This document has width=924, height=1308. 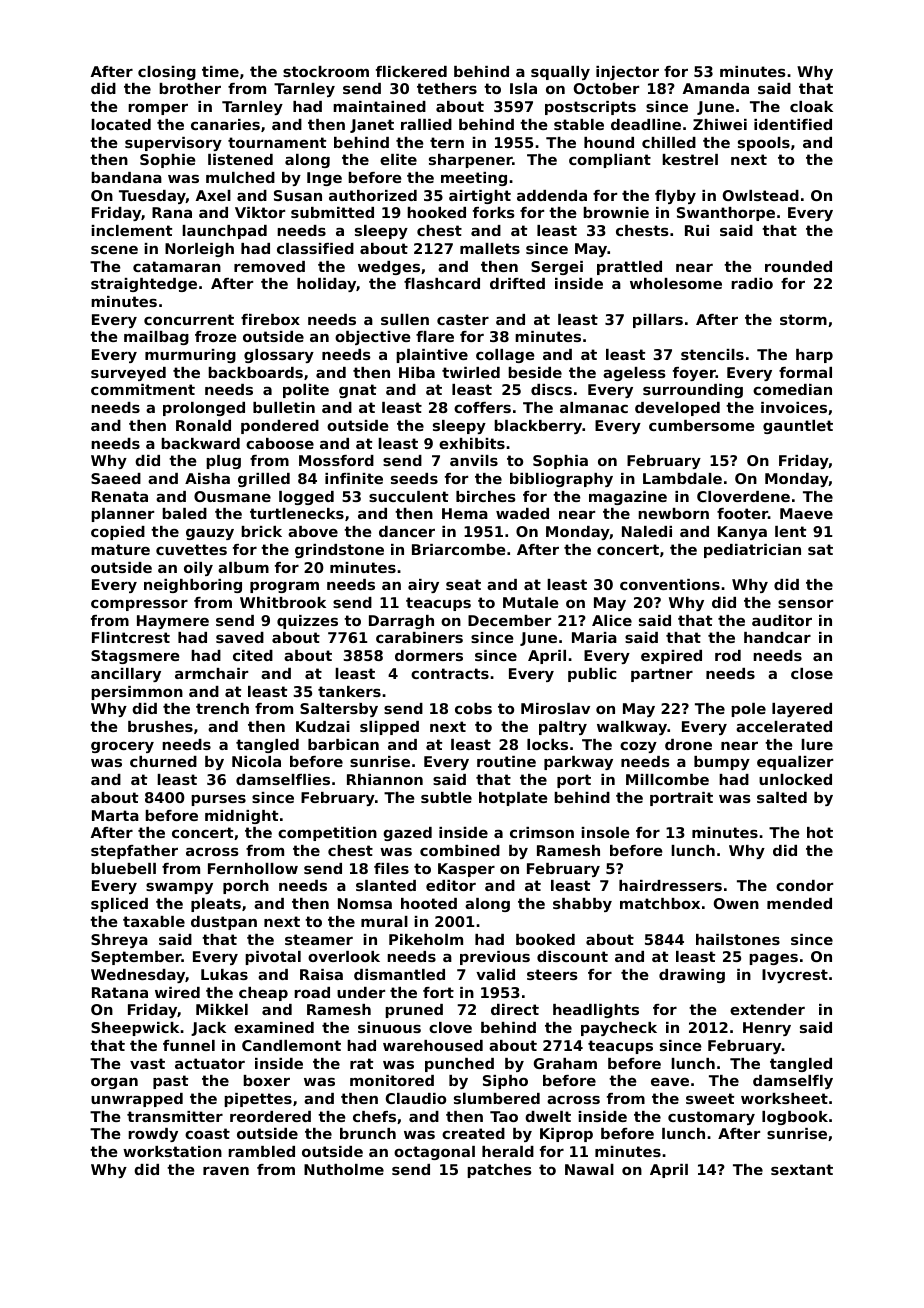 I want to click on files, so click(x=391, y=868).
